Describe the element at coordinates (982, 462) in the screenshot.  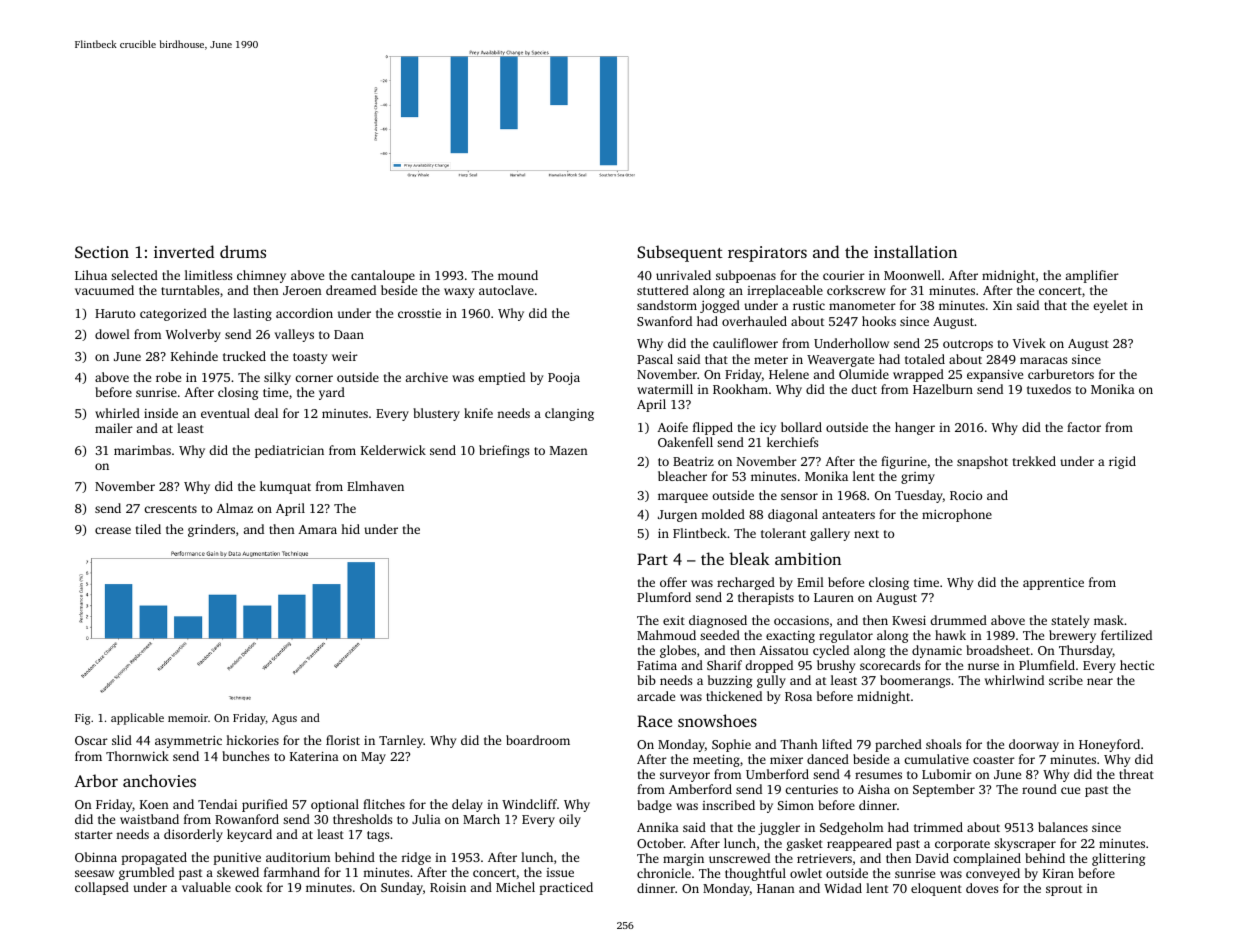
I see `snapshot` at that location.
